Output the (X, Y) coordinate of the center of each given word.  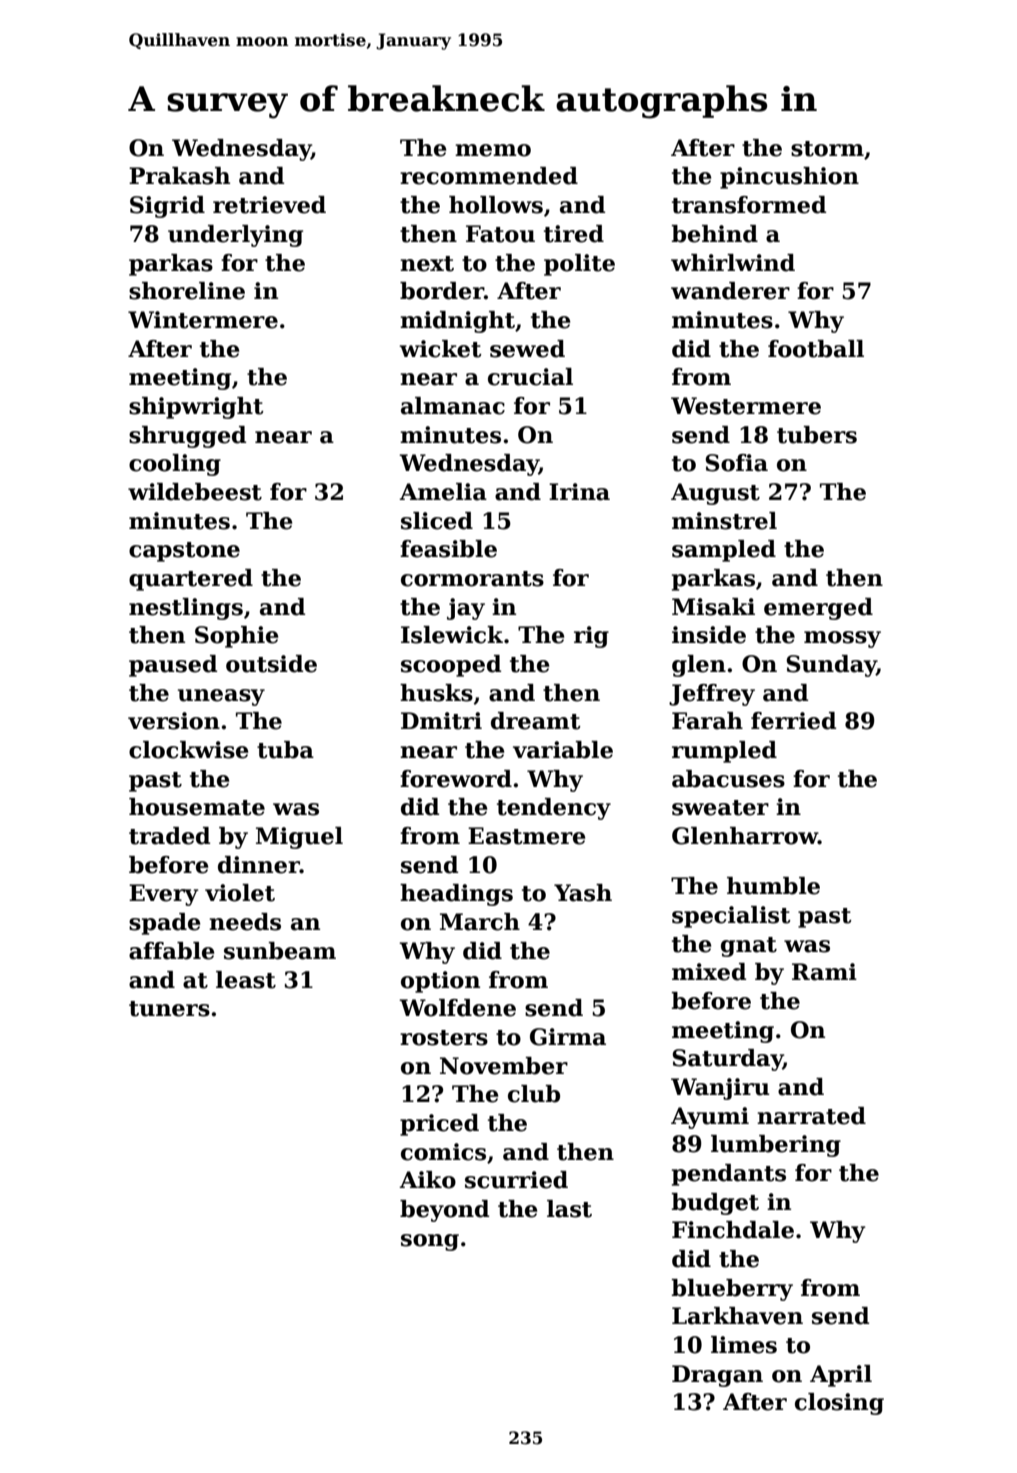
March (480, 922)
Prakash (179, 176)
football (816, 349)
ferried (793, 721)
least (246, 980)
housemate (197, 807)
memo (493, 150)
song (430, 1242)
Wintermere (203, 320)
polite (579, 265)
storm (827, 149)
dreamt (535, 721)
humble (773, 886)
